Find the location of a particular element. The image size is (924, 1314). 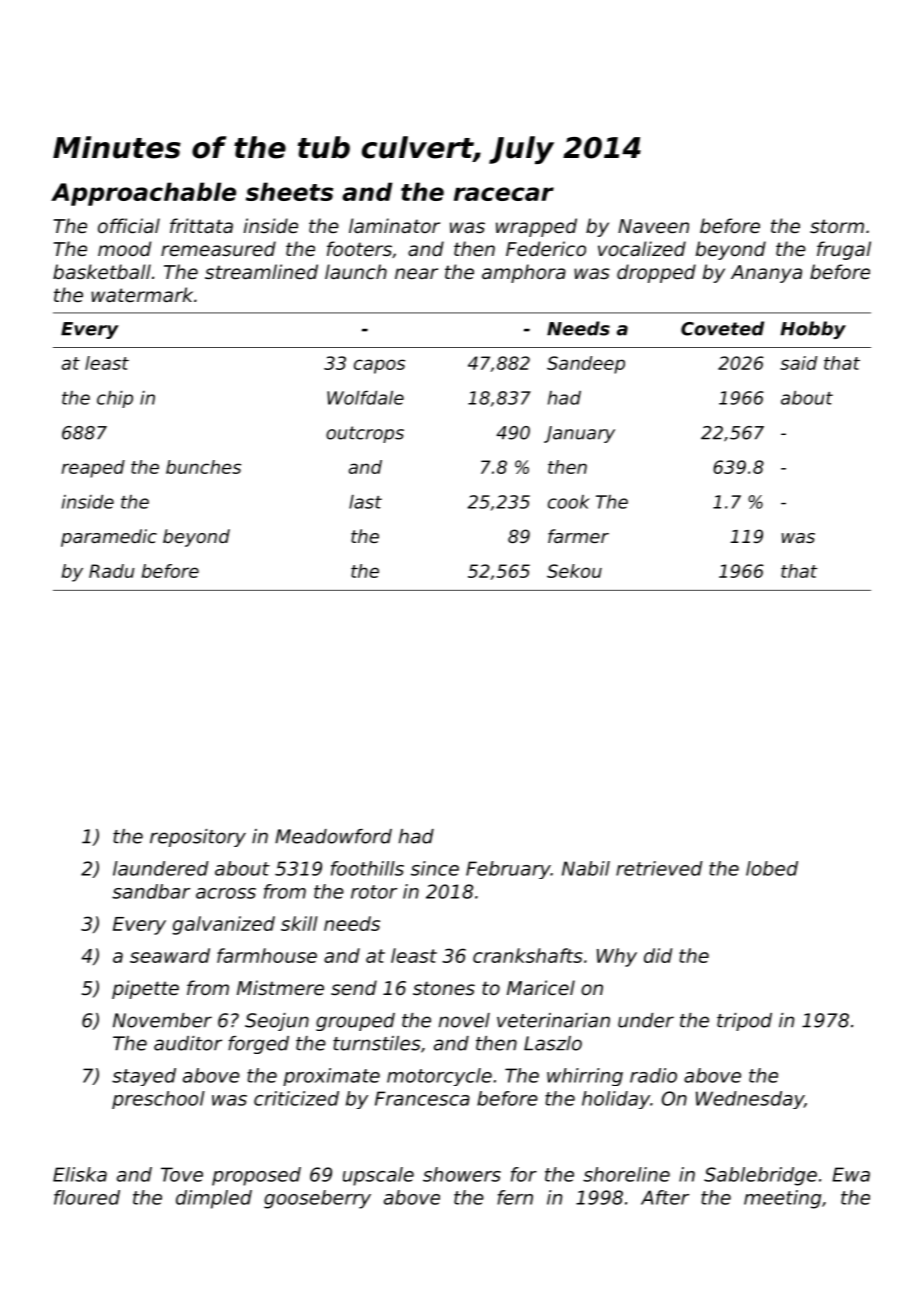

Radu is located at coordinates (112, 571).
